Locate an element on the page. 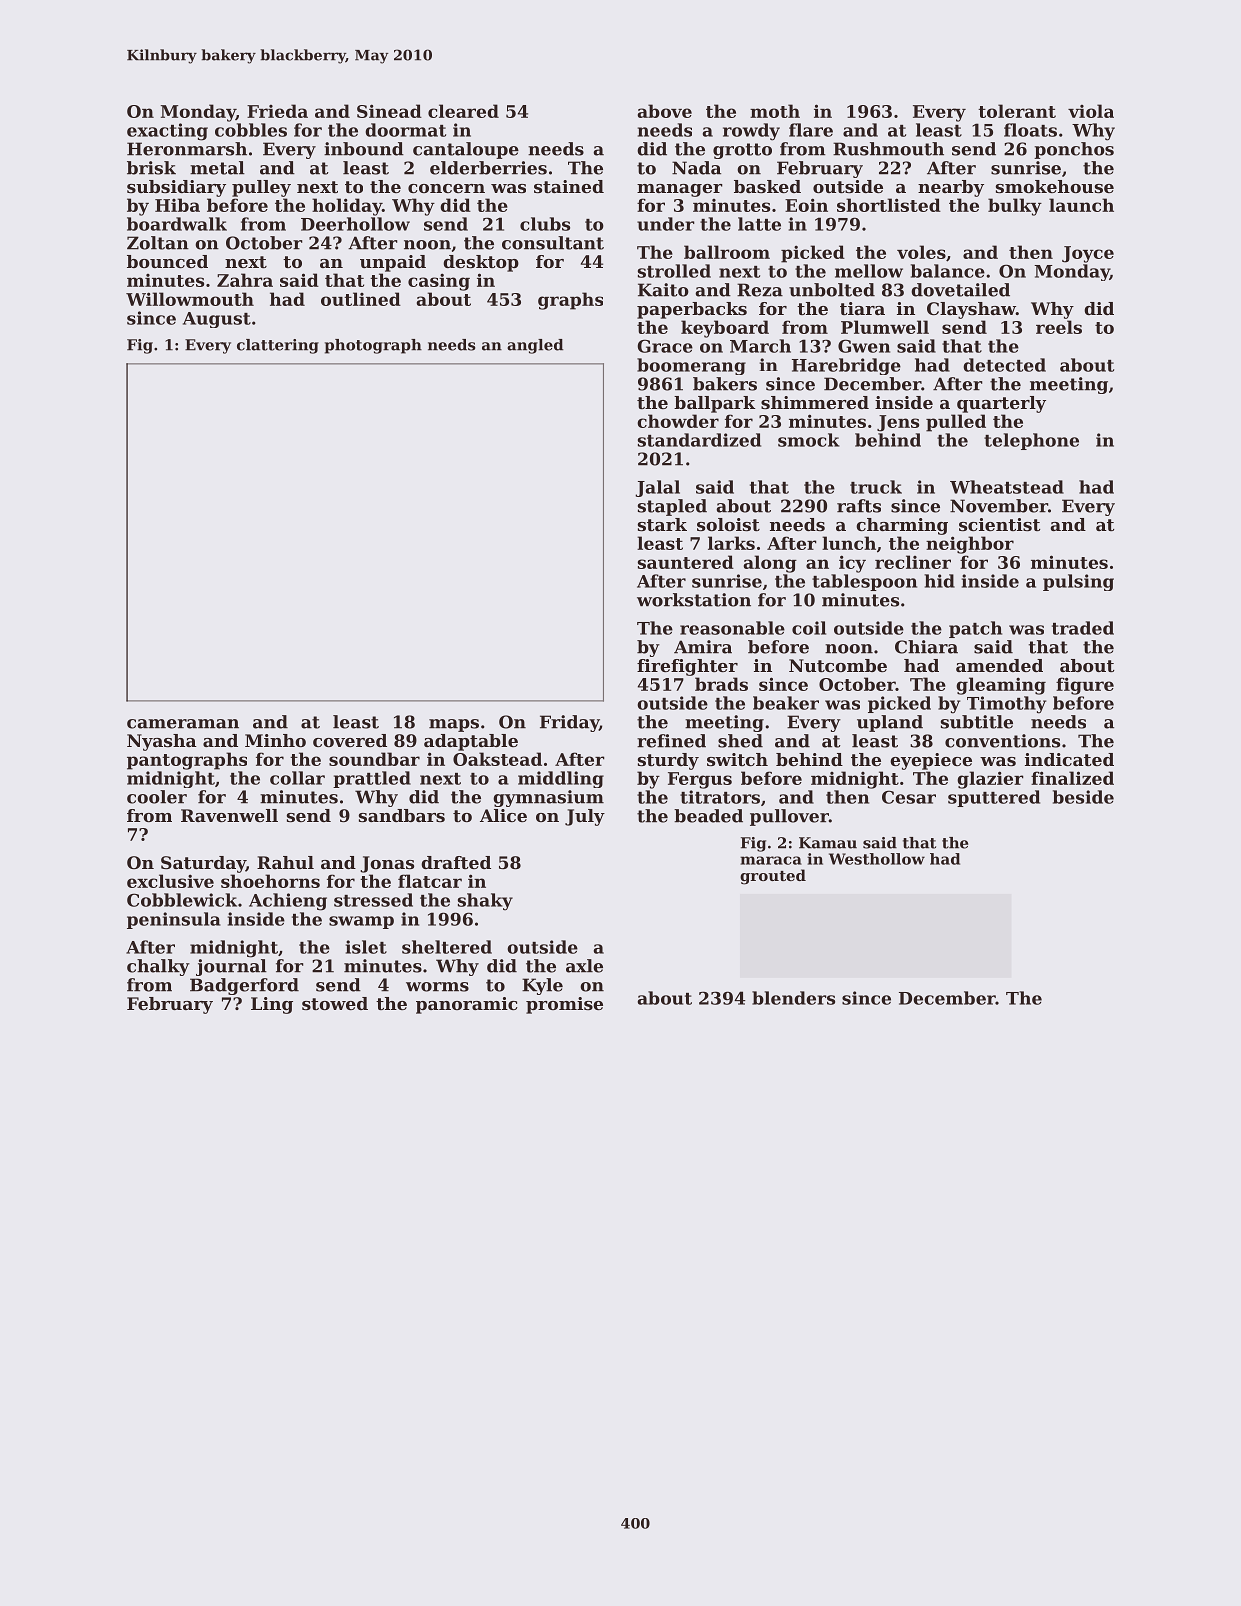 This document has width=1241, height=1606. tolerant is located at coordinates (1017, 111).
